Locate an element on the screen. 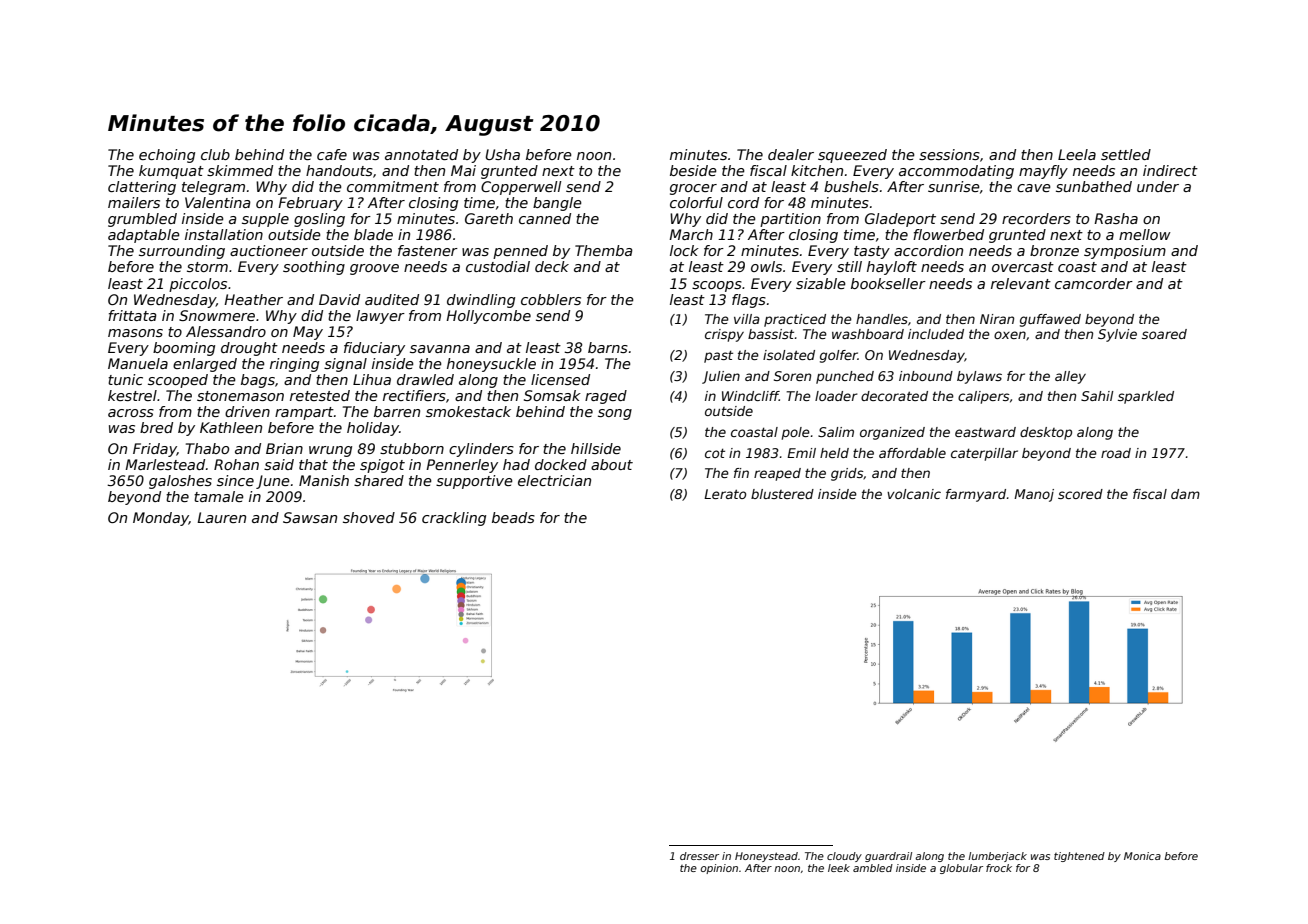 The height and width of the screenshot is (924, 1308). inbound is located at coordinates (926, 376).
